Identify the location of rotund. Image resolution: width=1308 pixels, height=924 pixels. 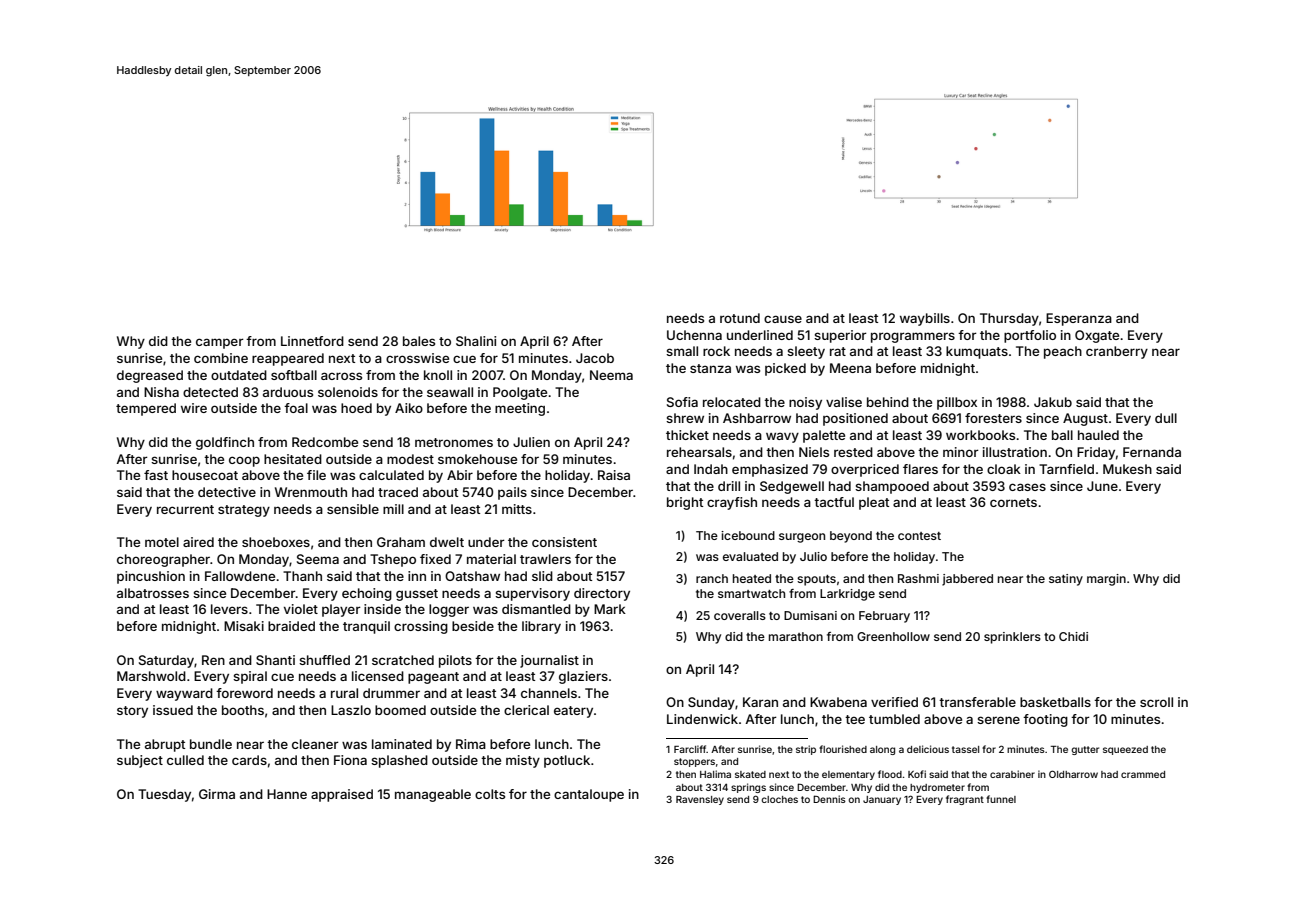
(740, 318).
